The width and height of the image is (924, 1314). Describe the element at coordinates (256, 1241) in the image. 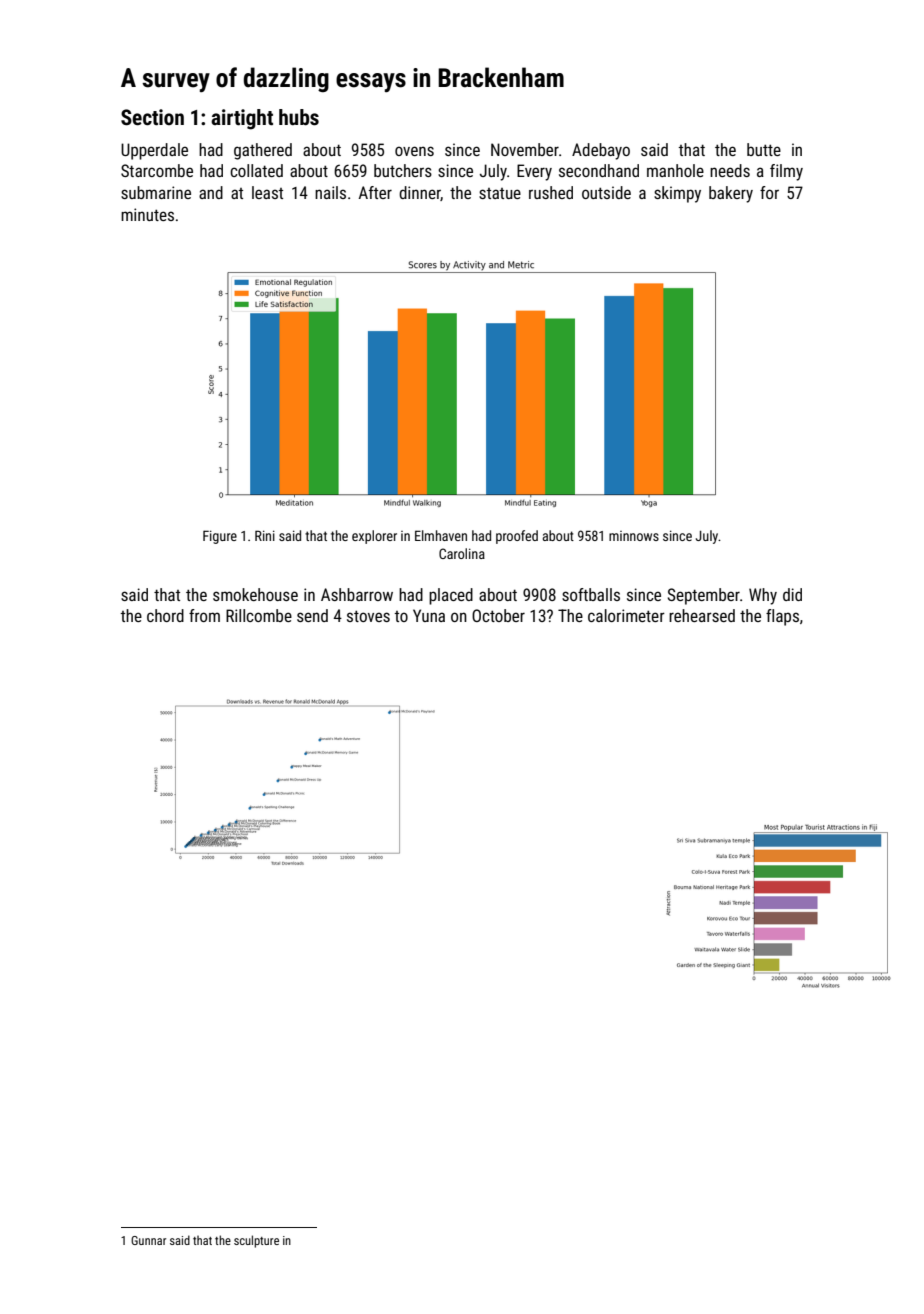

I see `sculpture` at that location.
